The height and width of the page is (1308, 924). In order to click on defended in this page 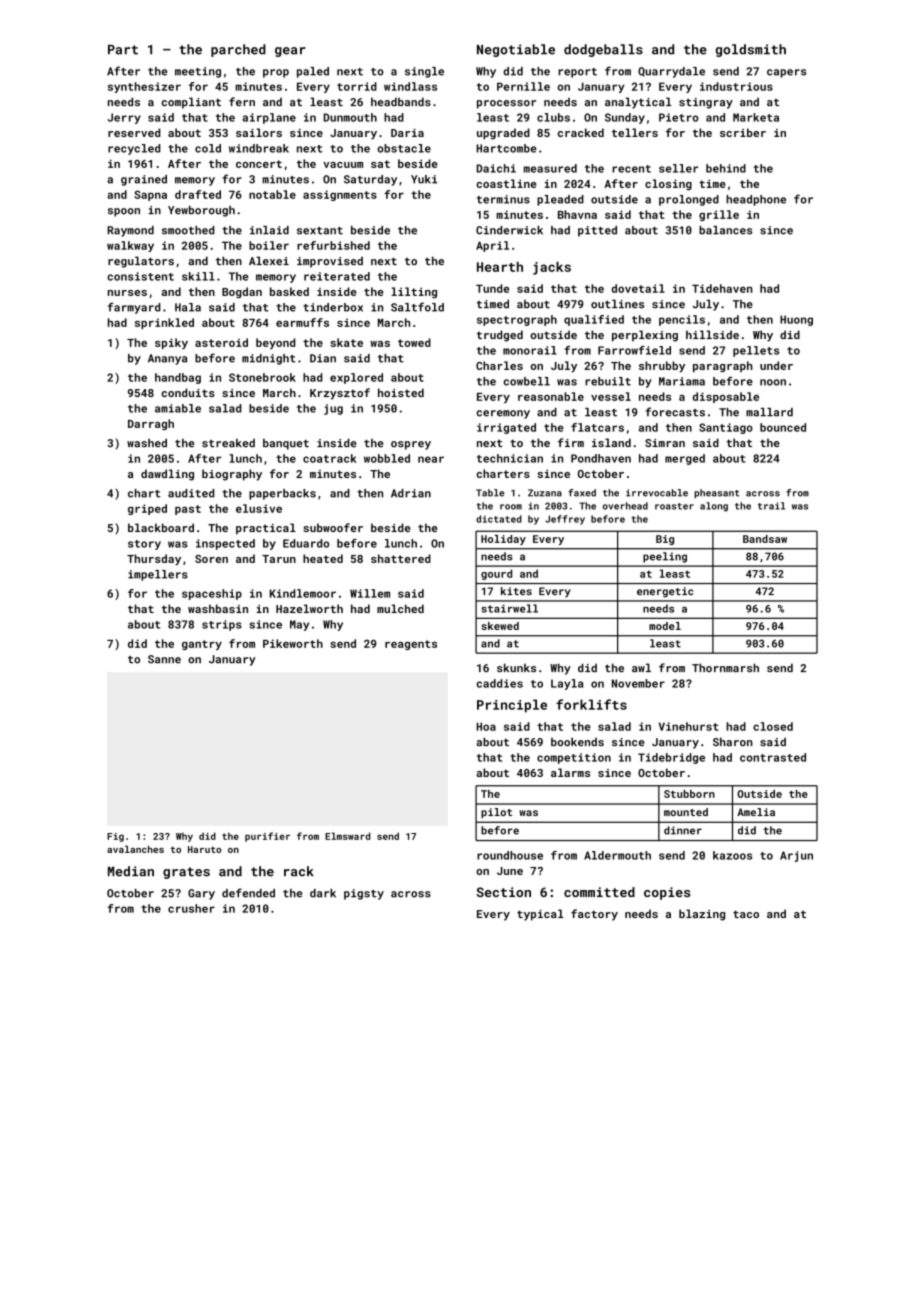, I will do `click(248, 893)`.
